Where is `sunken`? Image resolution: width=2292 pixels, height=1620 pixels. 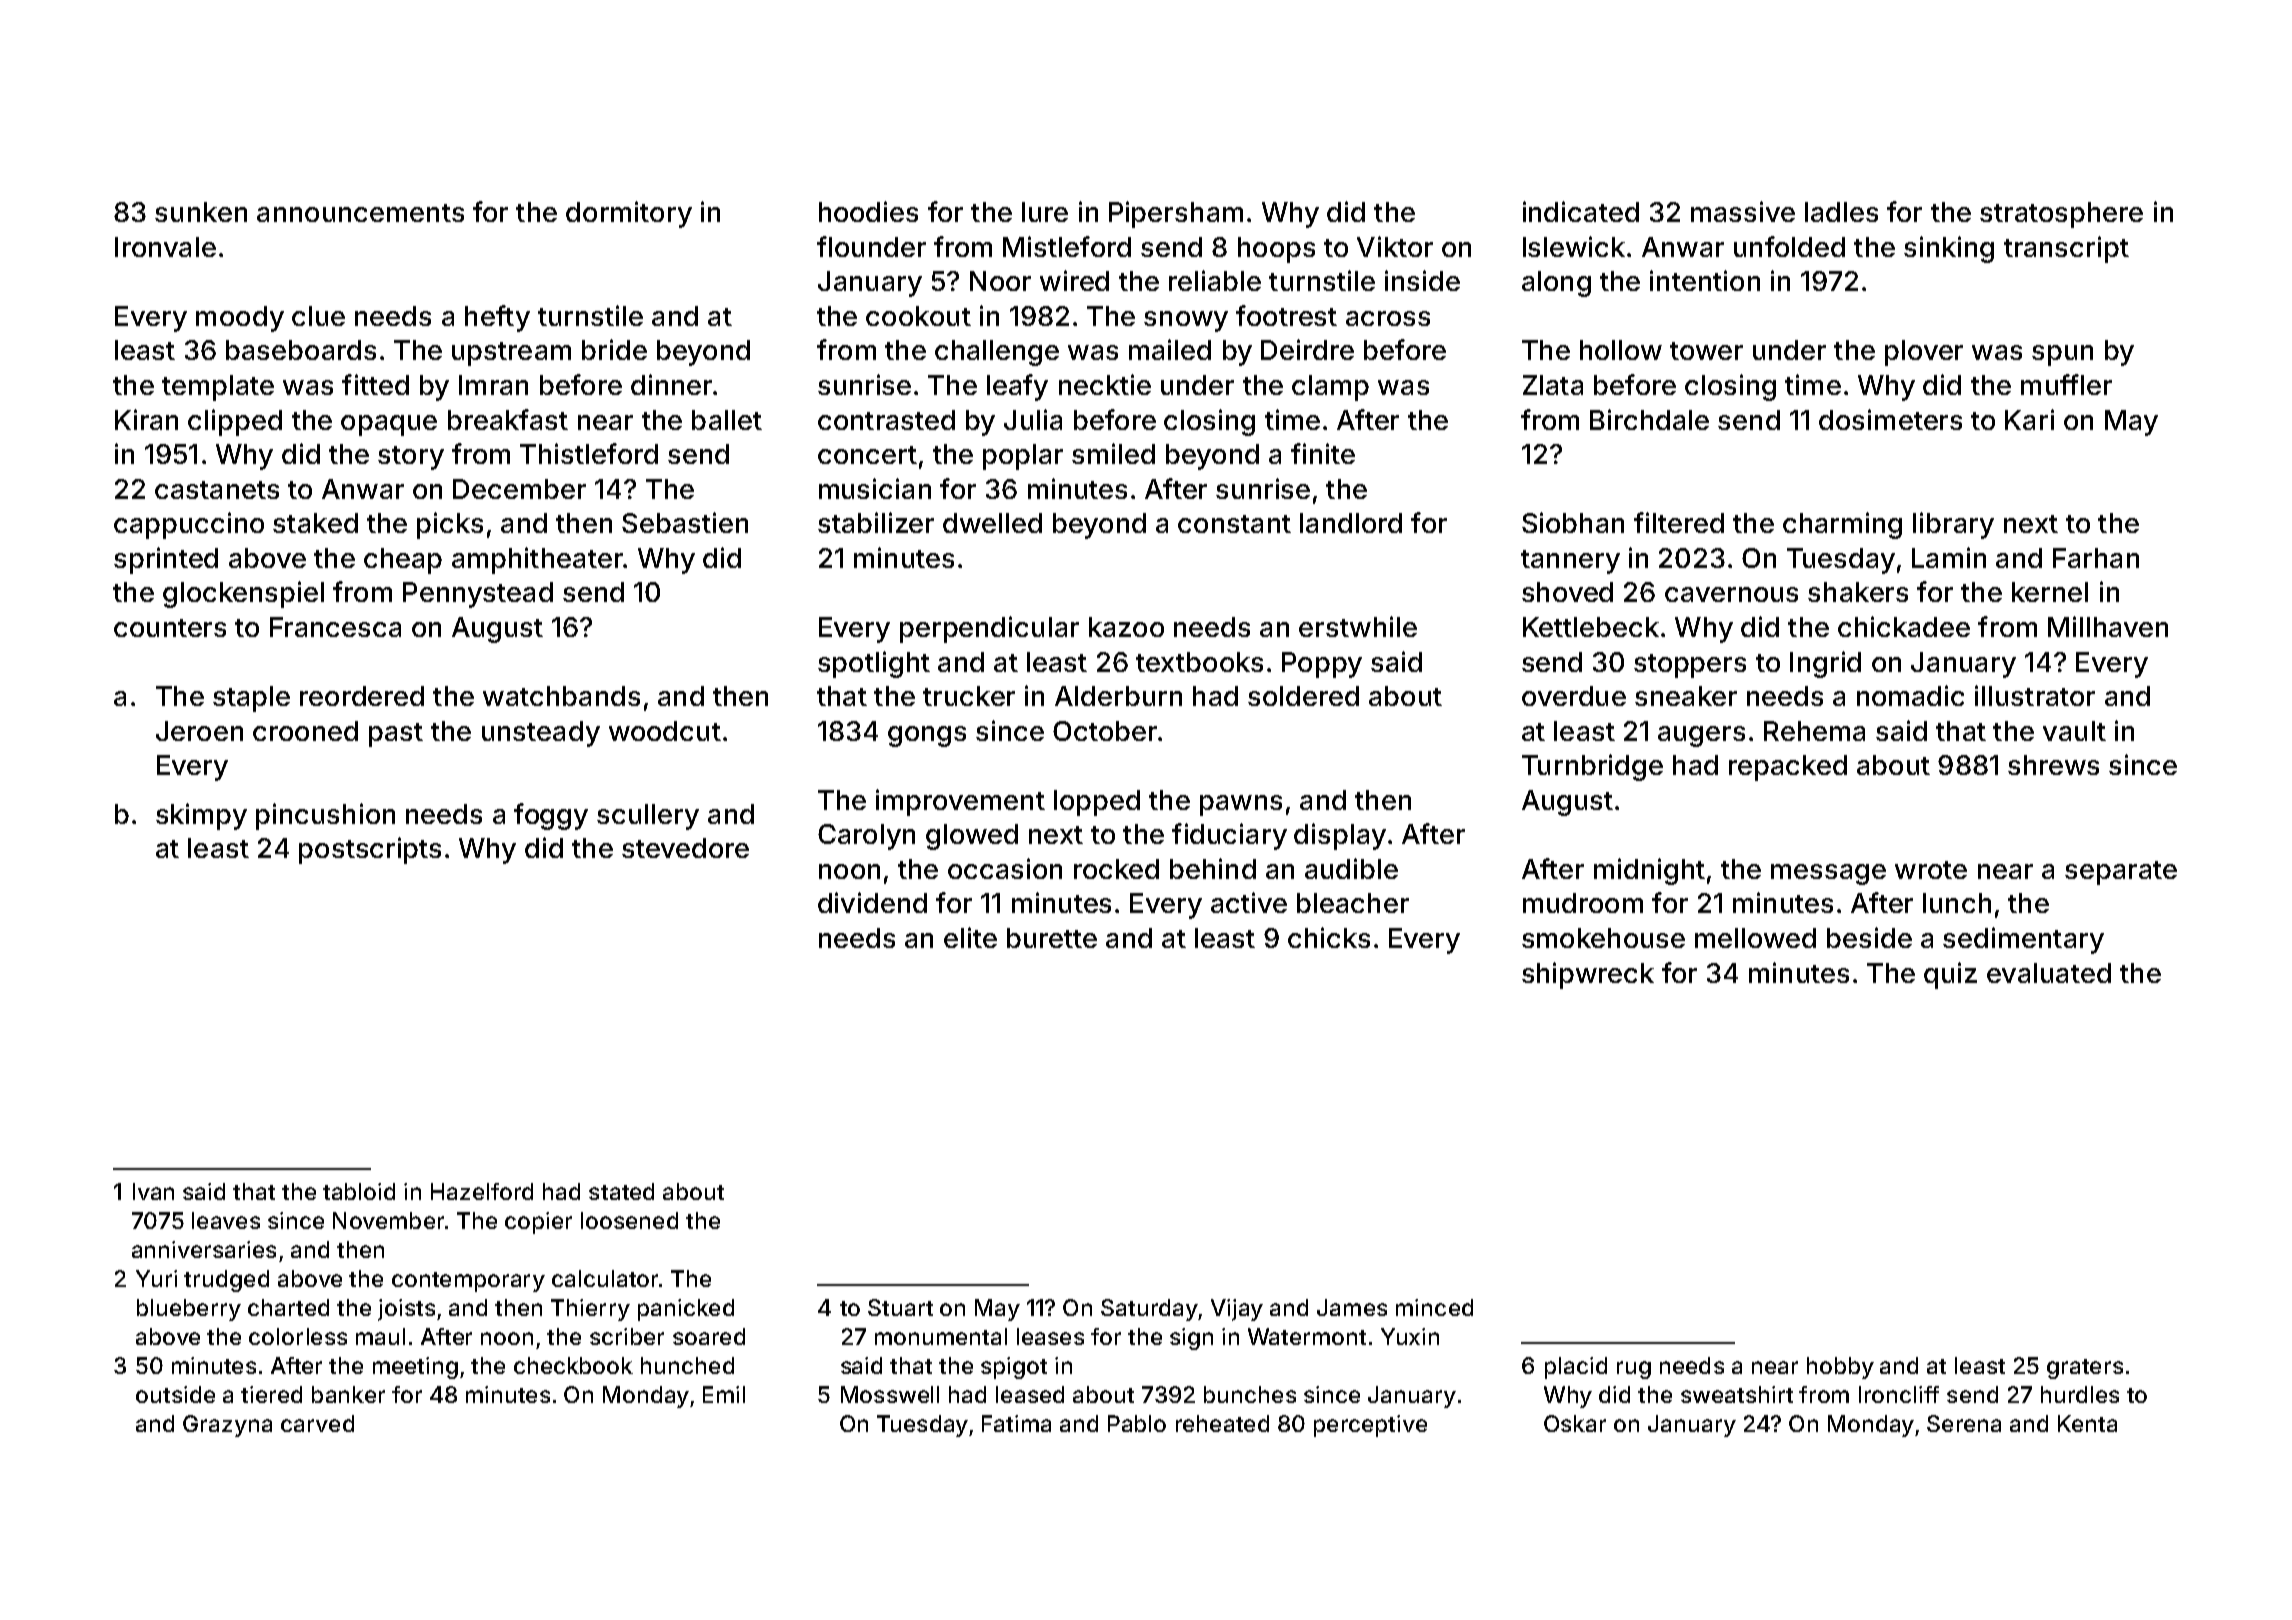 sunken is located at coordinates (201, 212).
